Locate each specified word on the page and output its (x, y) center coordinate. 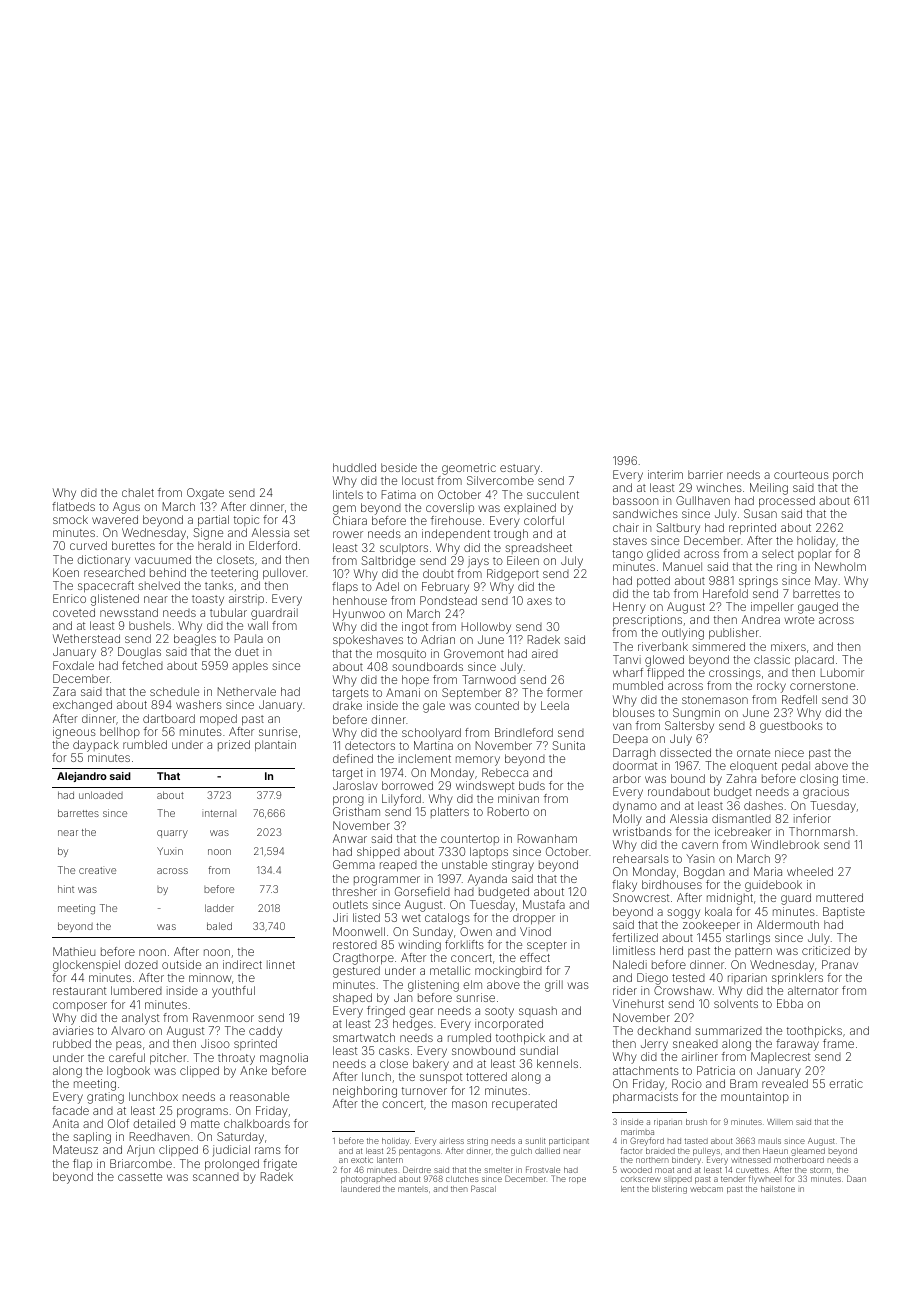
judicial (231, 1151)
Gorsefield (422, 891)
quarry (172, 834)
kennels (557, 1063)
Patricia (716, 1070)
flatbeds (73, 506)
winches (719, 487)
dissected (685, 752)
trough (511, 535)
